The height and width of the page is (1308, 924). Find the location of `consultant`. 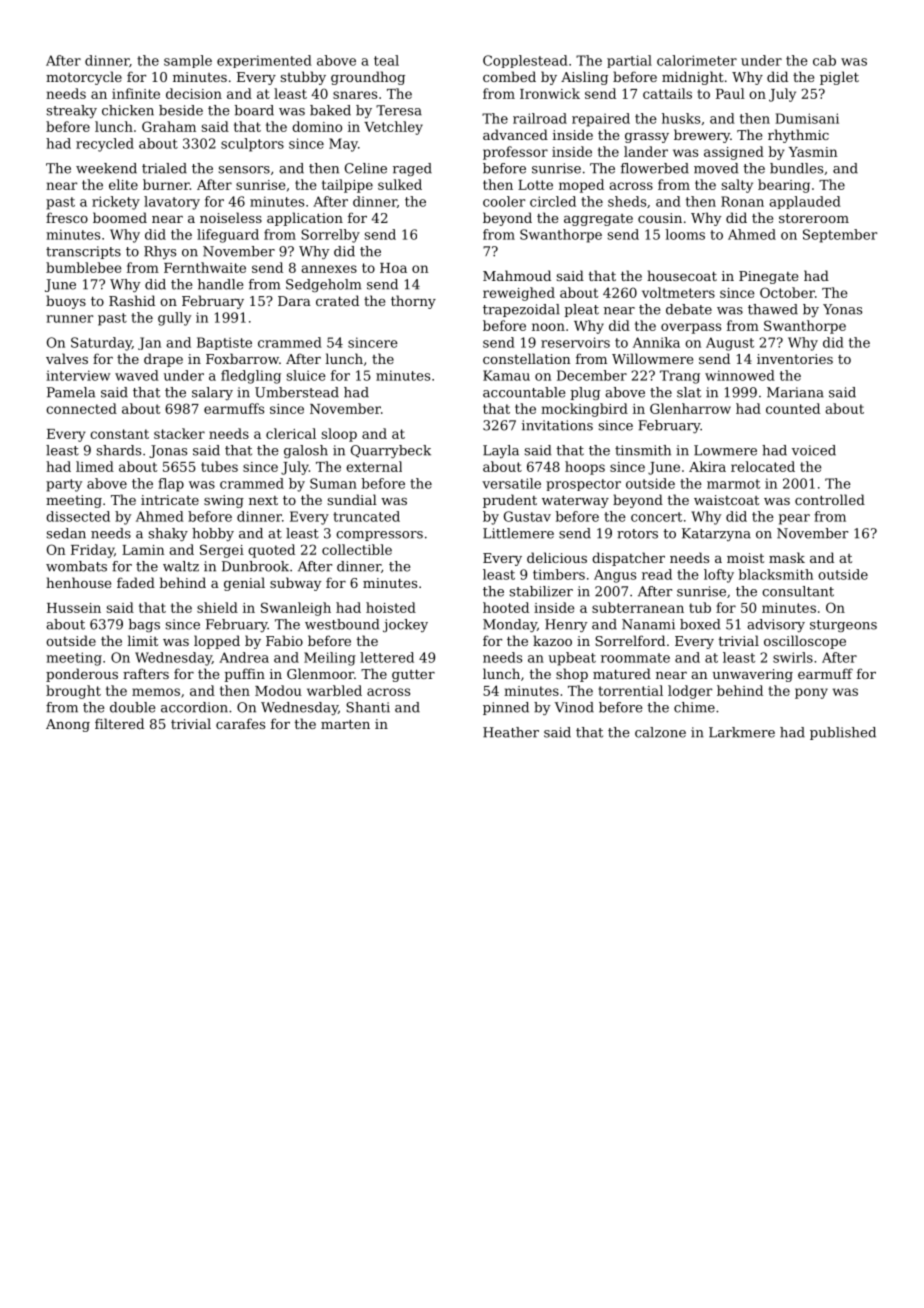

consultant is located at coordinates (798, 591).
